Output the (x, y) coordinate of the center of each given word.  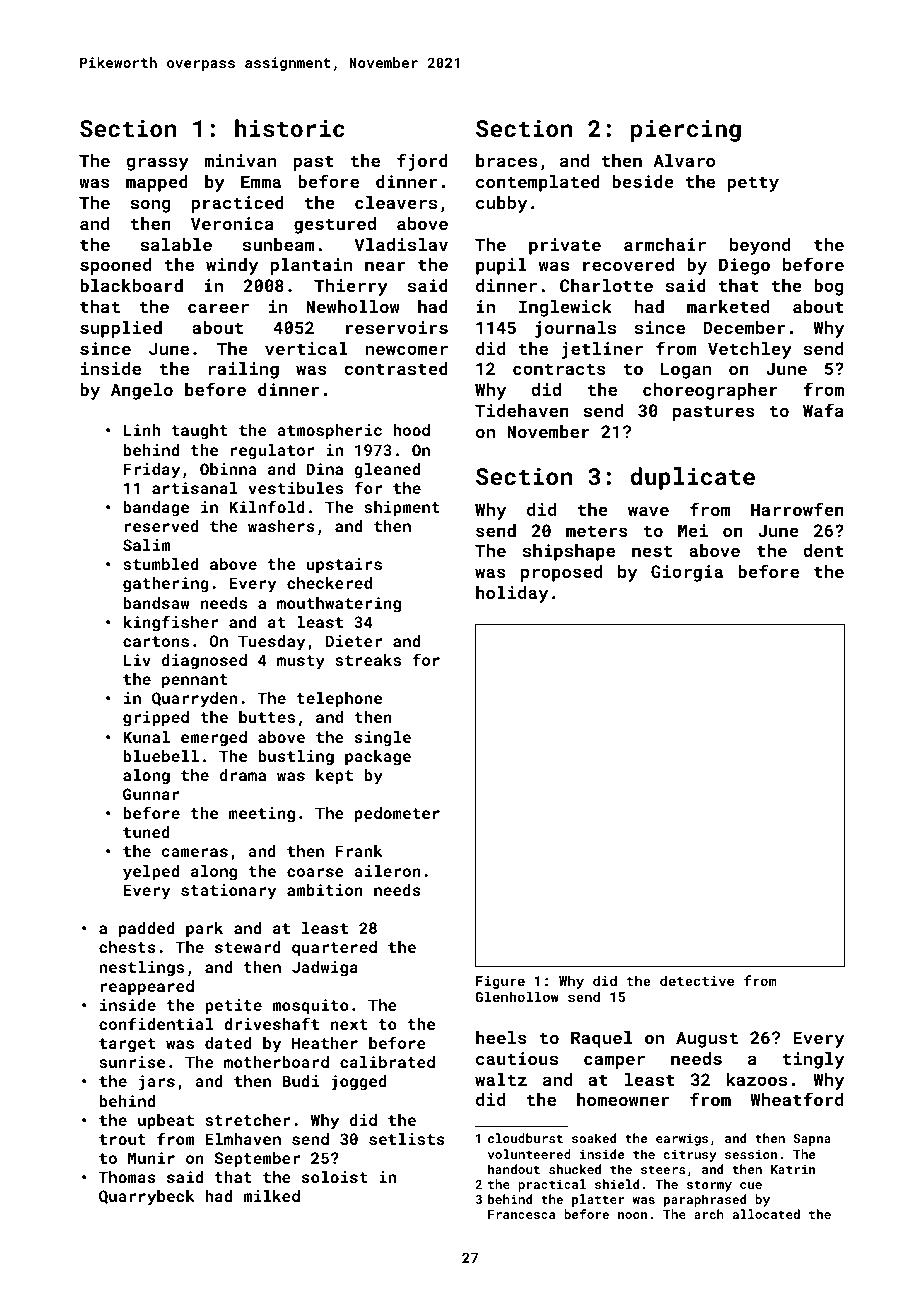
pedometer (397, 815)
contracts (559, 369)
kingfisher (170, 623)
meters (597, 531)
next (349, 1024)
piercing (686, 131)
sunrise (132, 1062)
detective (697, 980)
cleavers (396, 202)
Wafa (823, 410)
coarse (315, 872)
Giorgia (687, 573)
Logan (686, 370)
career (218, 308)
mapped (157, 183)
